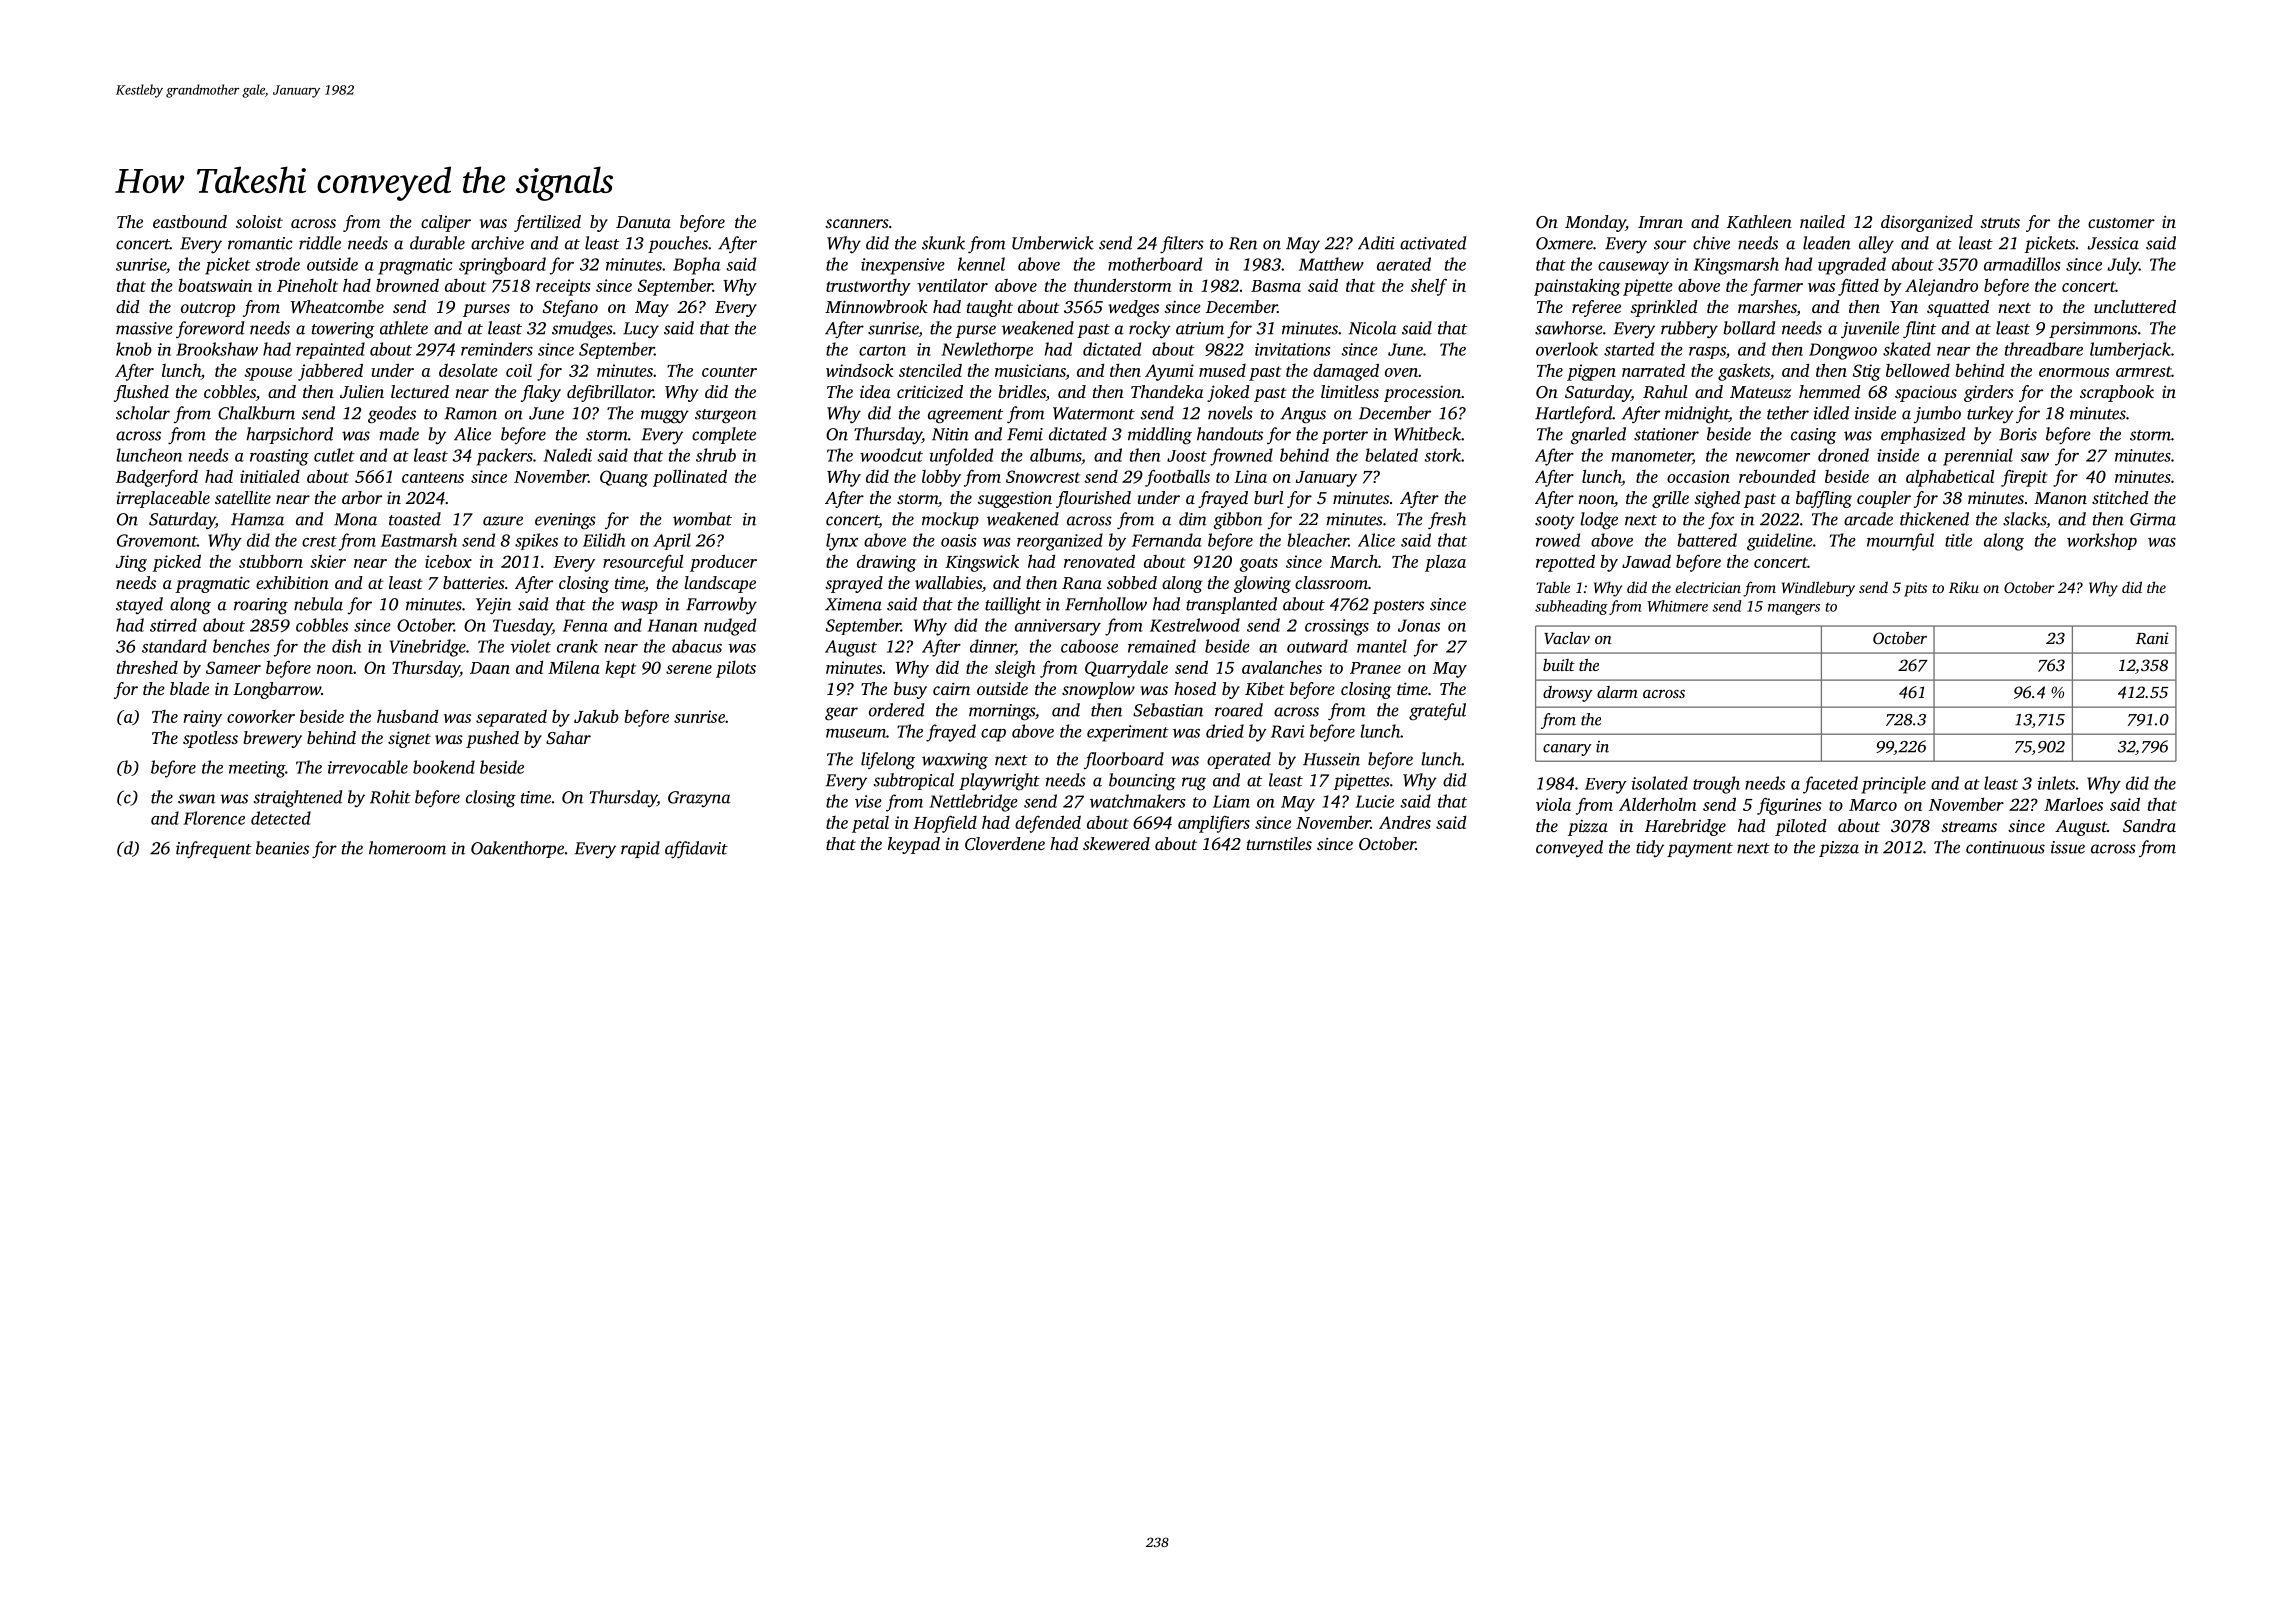  Describe the element at coordinates (541, 393) in the screenshot. I see `flaky` at that location.
